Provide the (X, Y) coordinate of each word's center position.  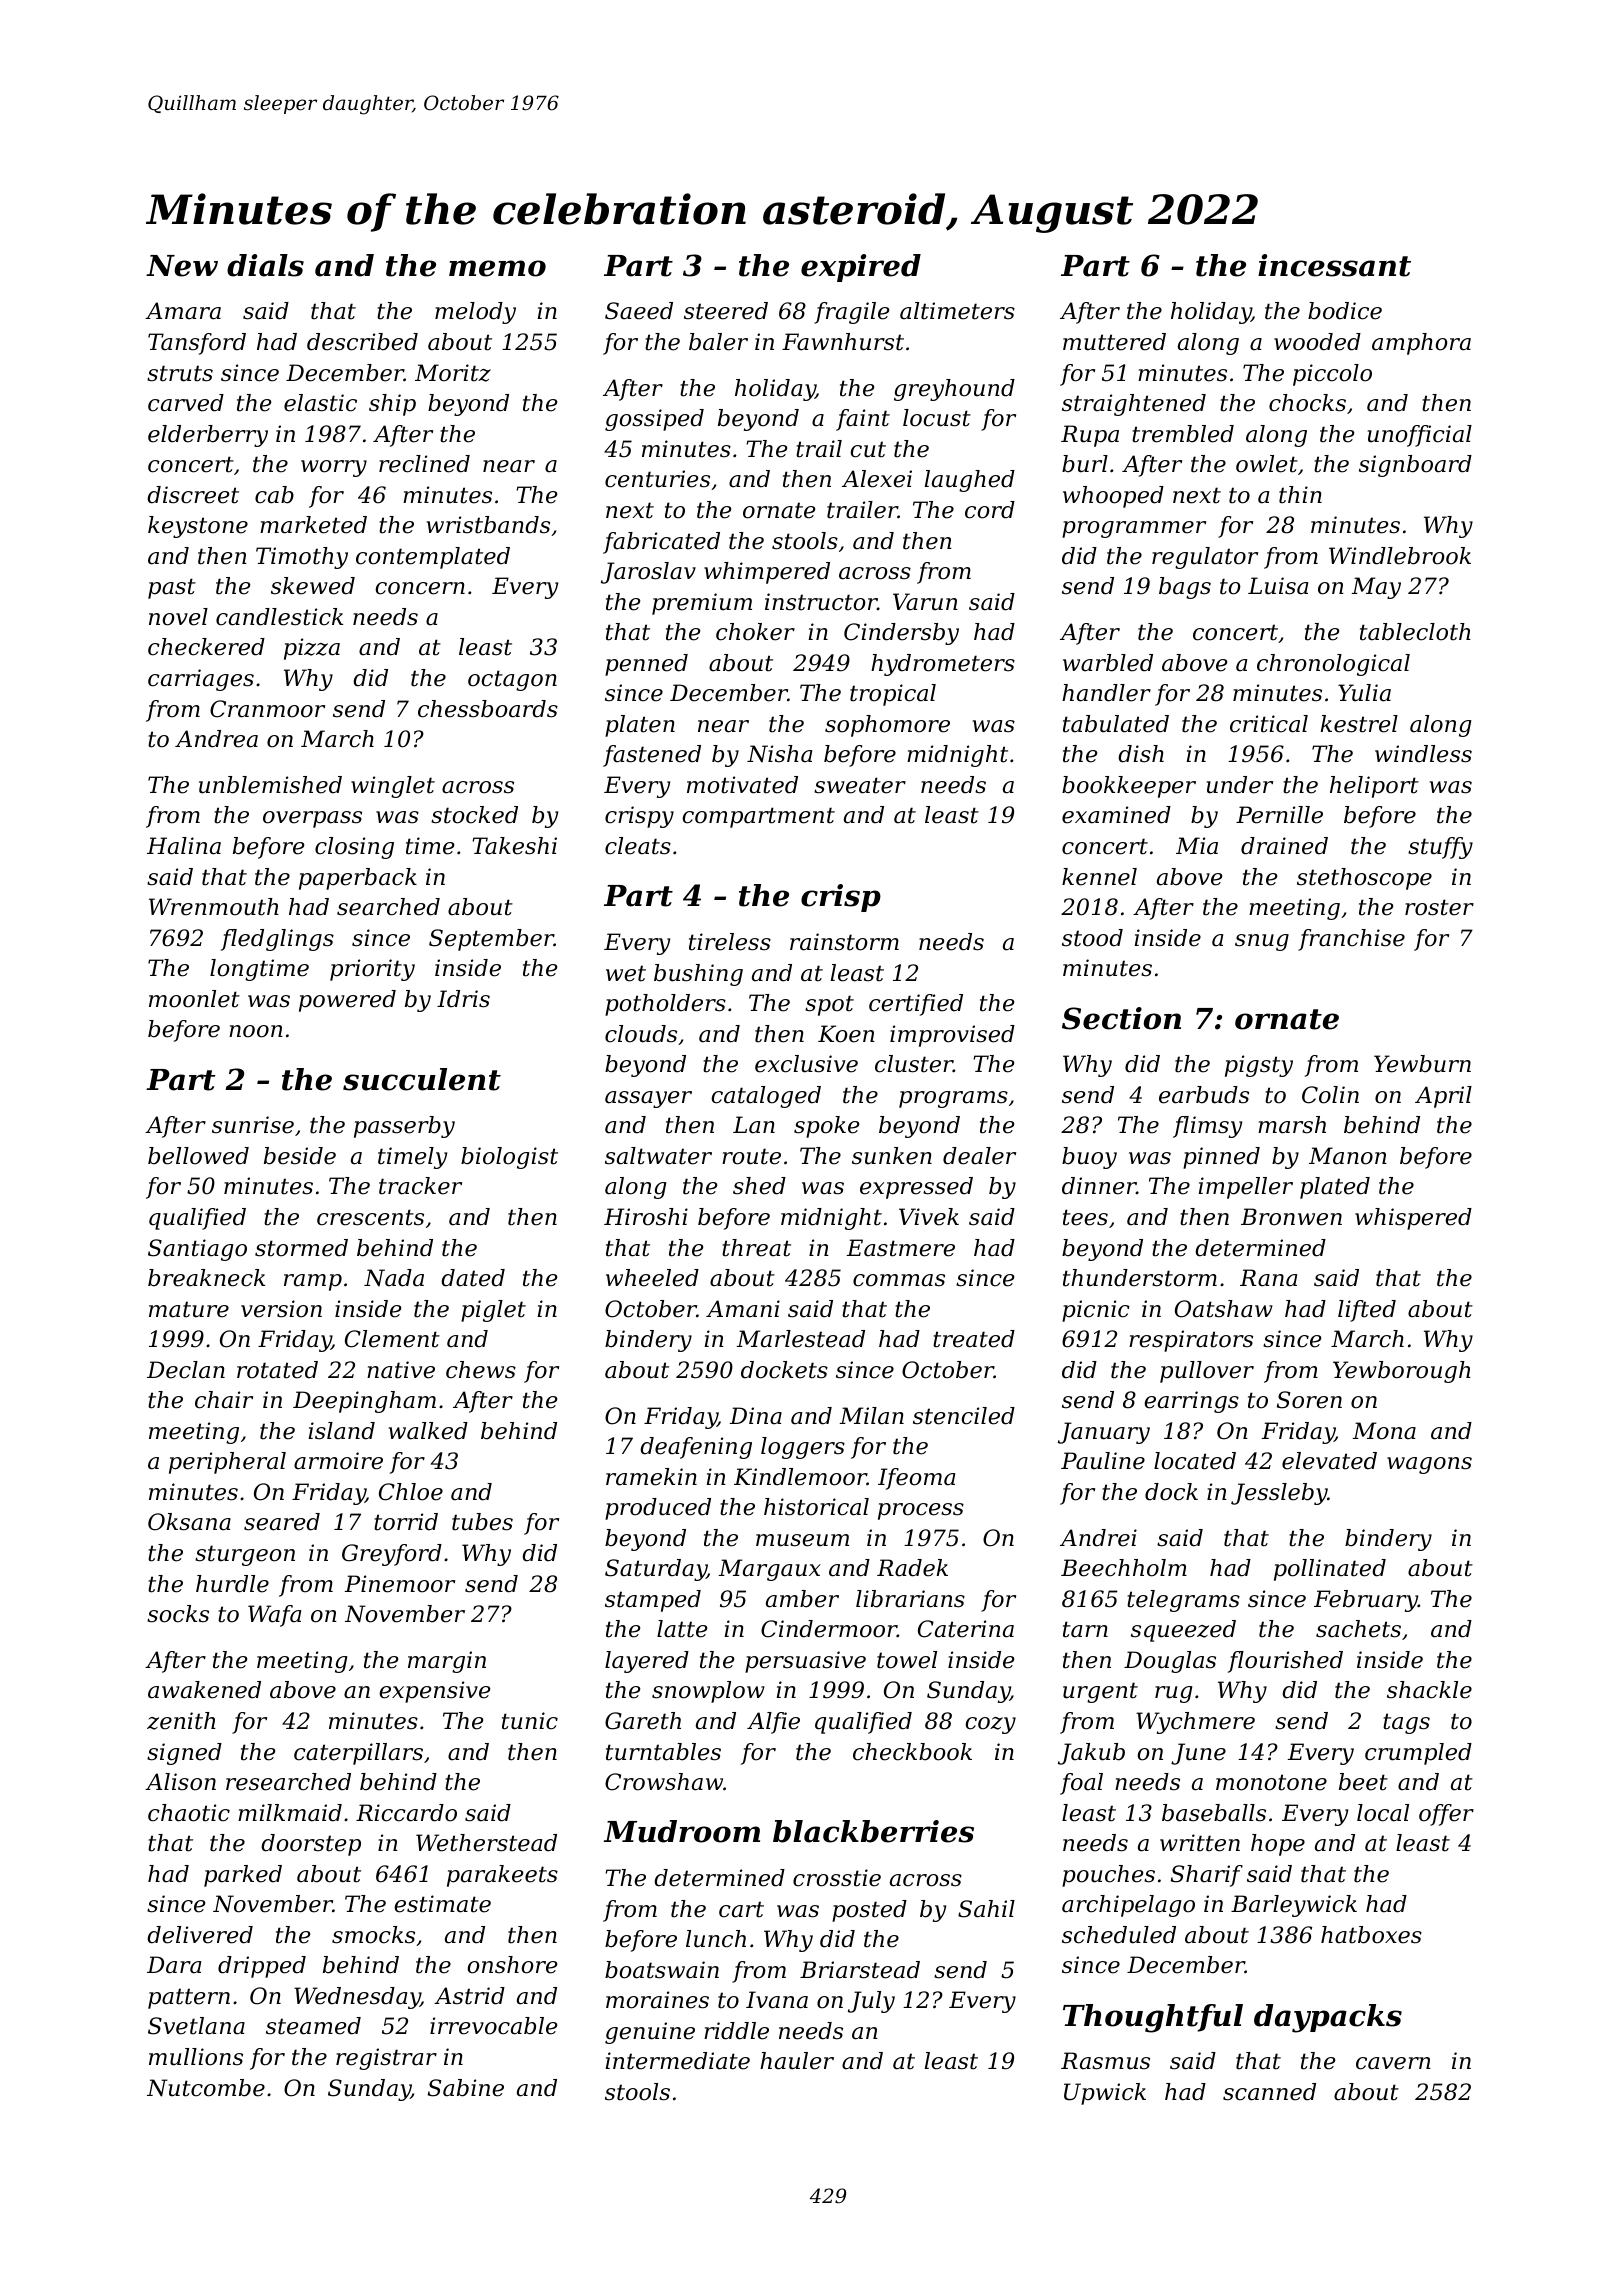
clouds (641, 1034)
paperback (358, 879)
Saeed (639, 311)
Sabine (466, 2088)
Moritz (453, 373)
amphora (1421, 344)
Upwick (1105, 2094)
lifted (1367, 1311)
